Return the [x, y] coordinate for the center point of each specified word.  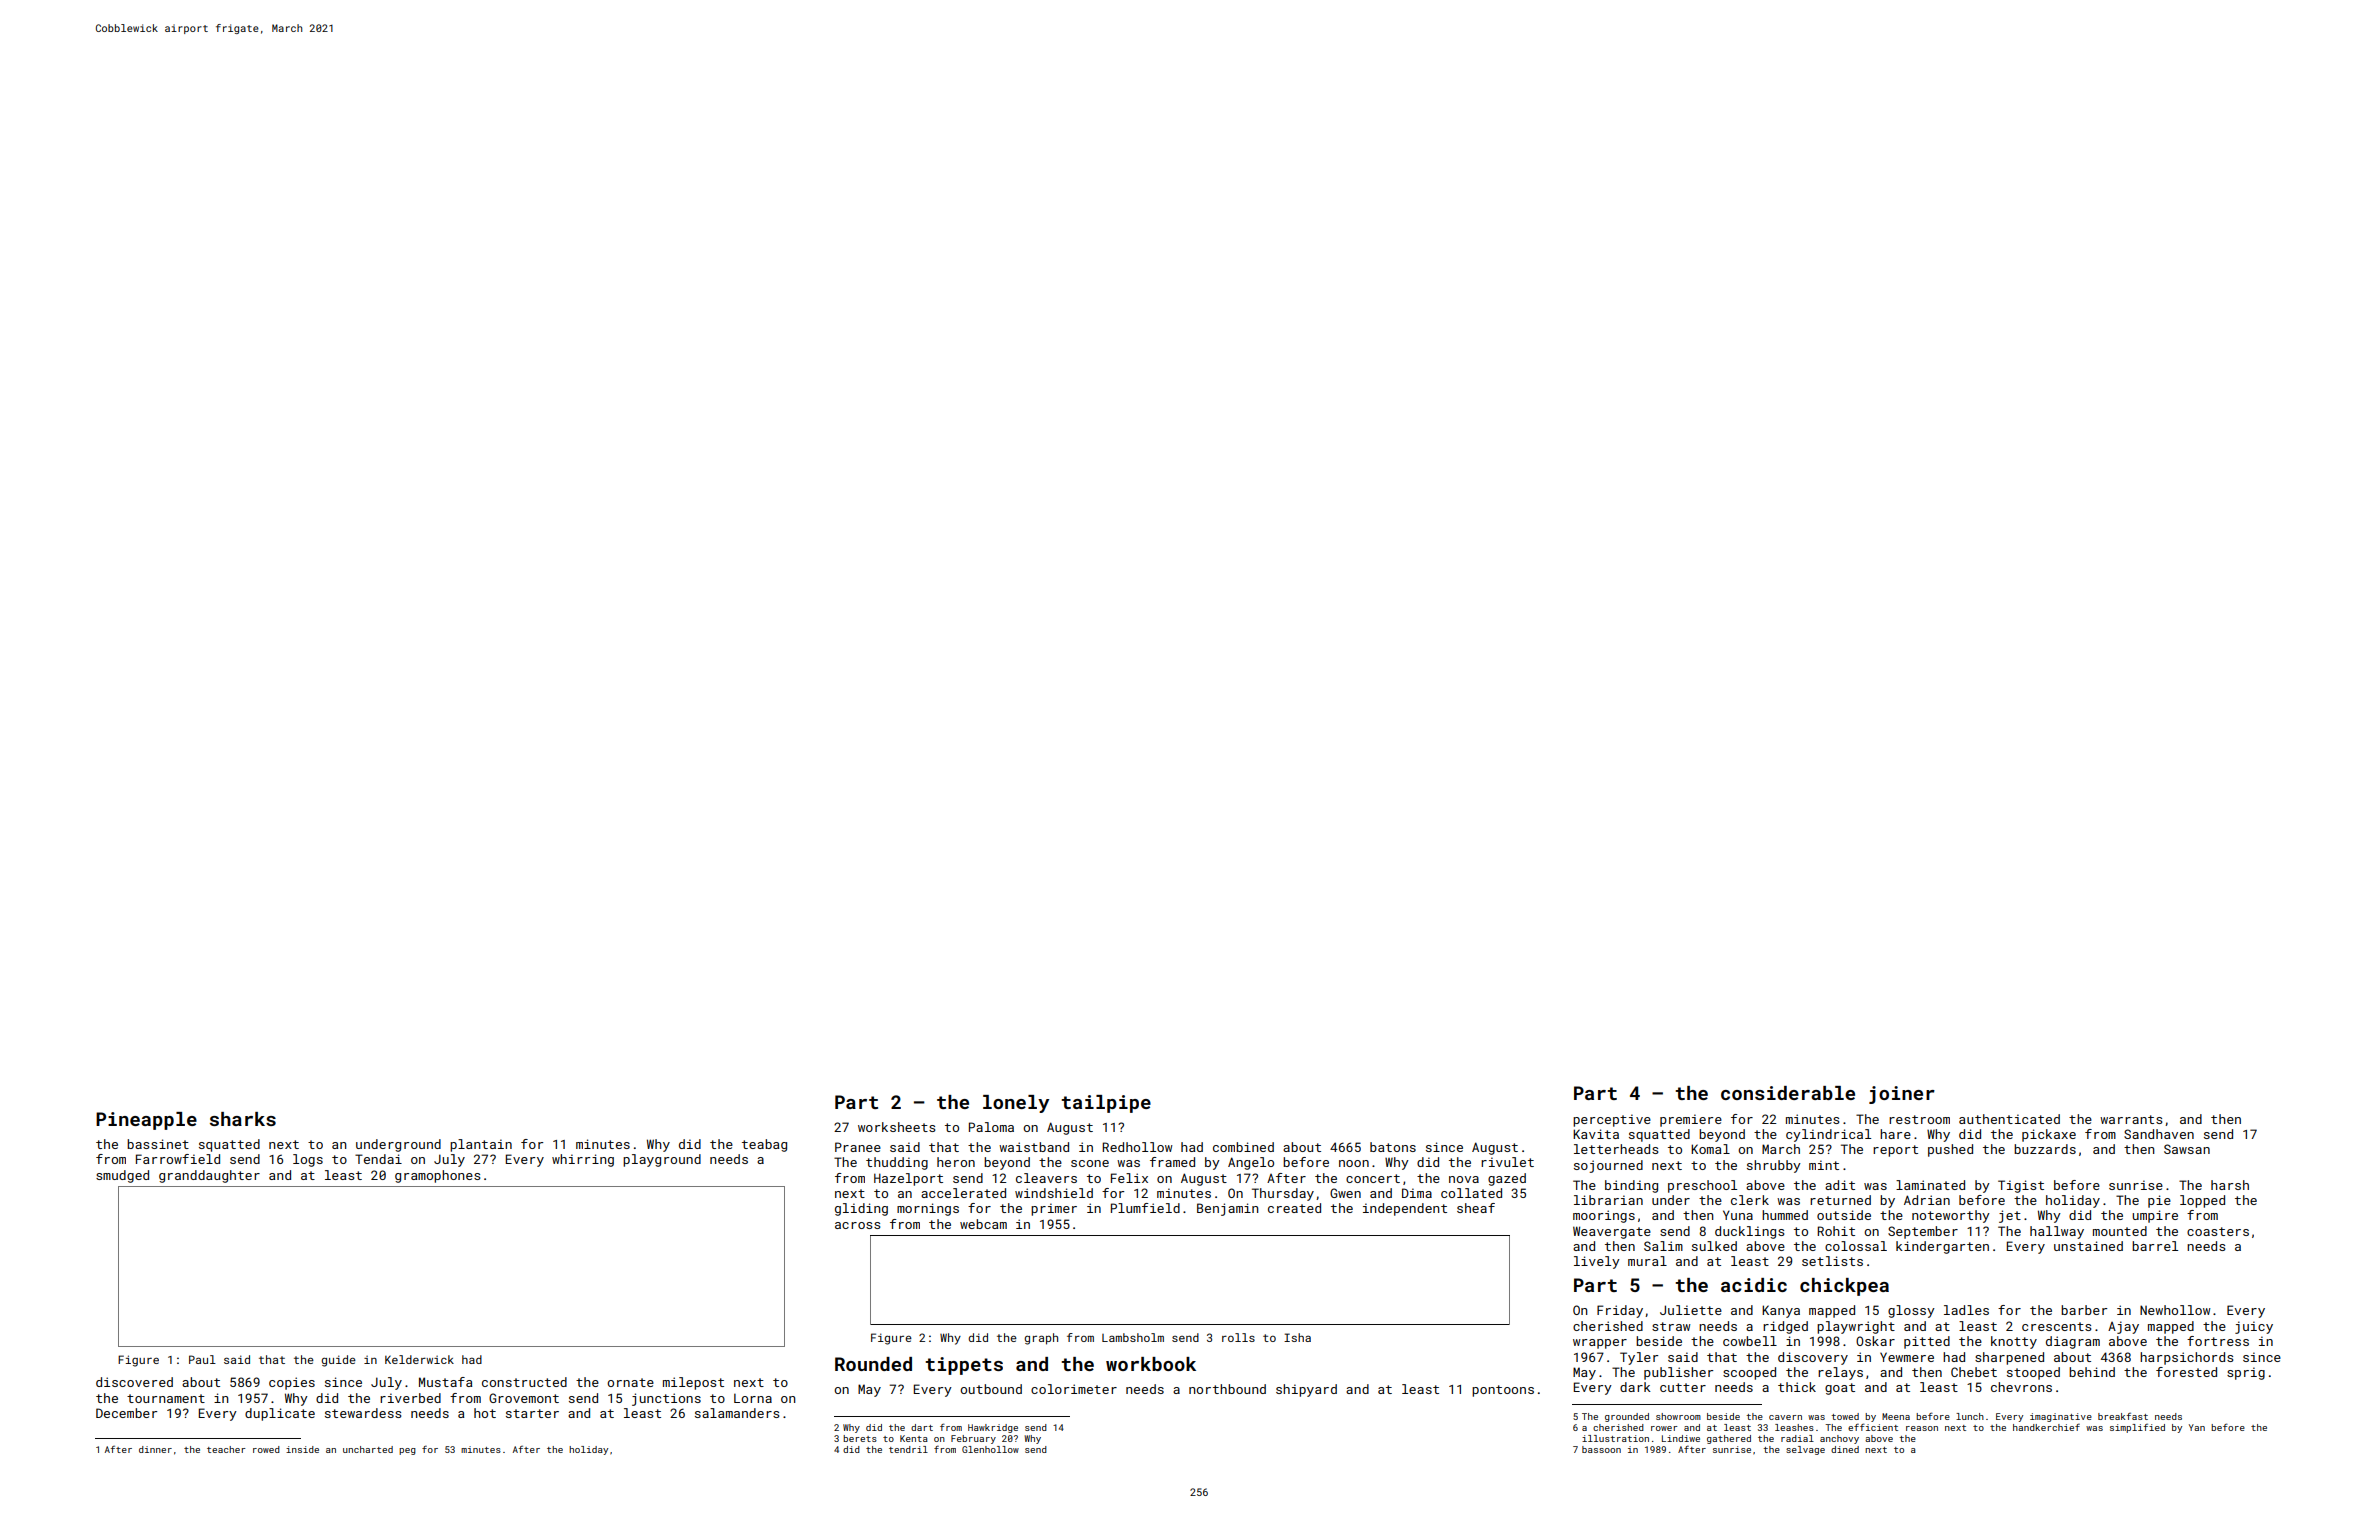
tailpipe [1106, 1104]
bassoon [1601, 1449]
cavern [1785, 1417]
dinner [155, 1449]
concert [1373, 1178]
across [857, 1225]
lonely [1016, 1104]
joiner [1902, 1095]
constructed [524, 1382]
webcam [983, 1224]
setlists [1832, 1261]
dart [922, 1427]
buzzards [2045, 1149]
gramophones [437, 1176]
